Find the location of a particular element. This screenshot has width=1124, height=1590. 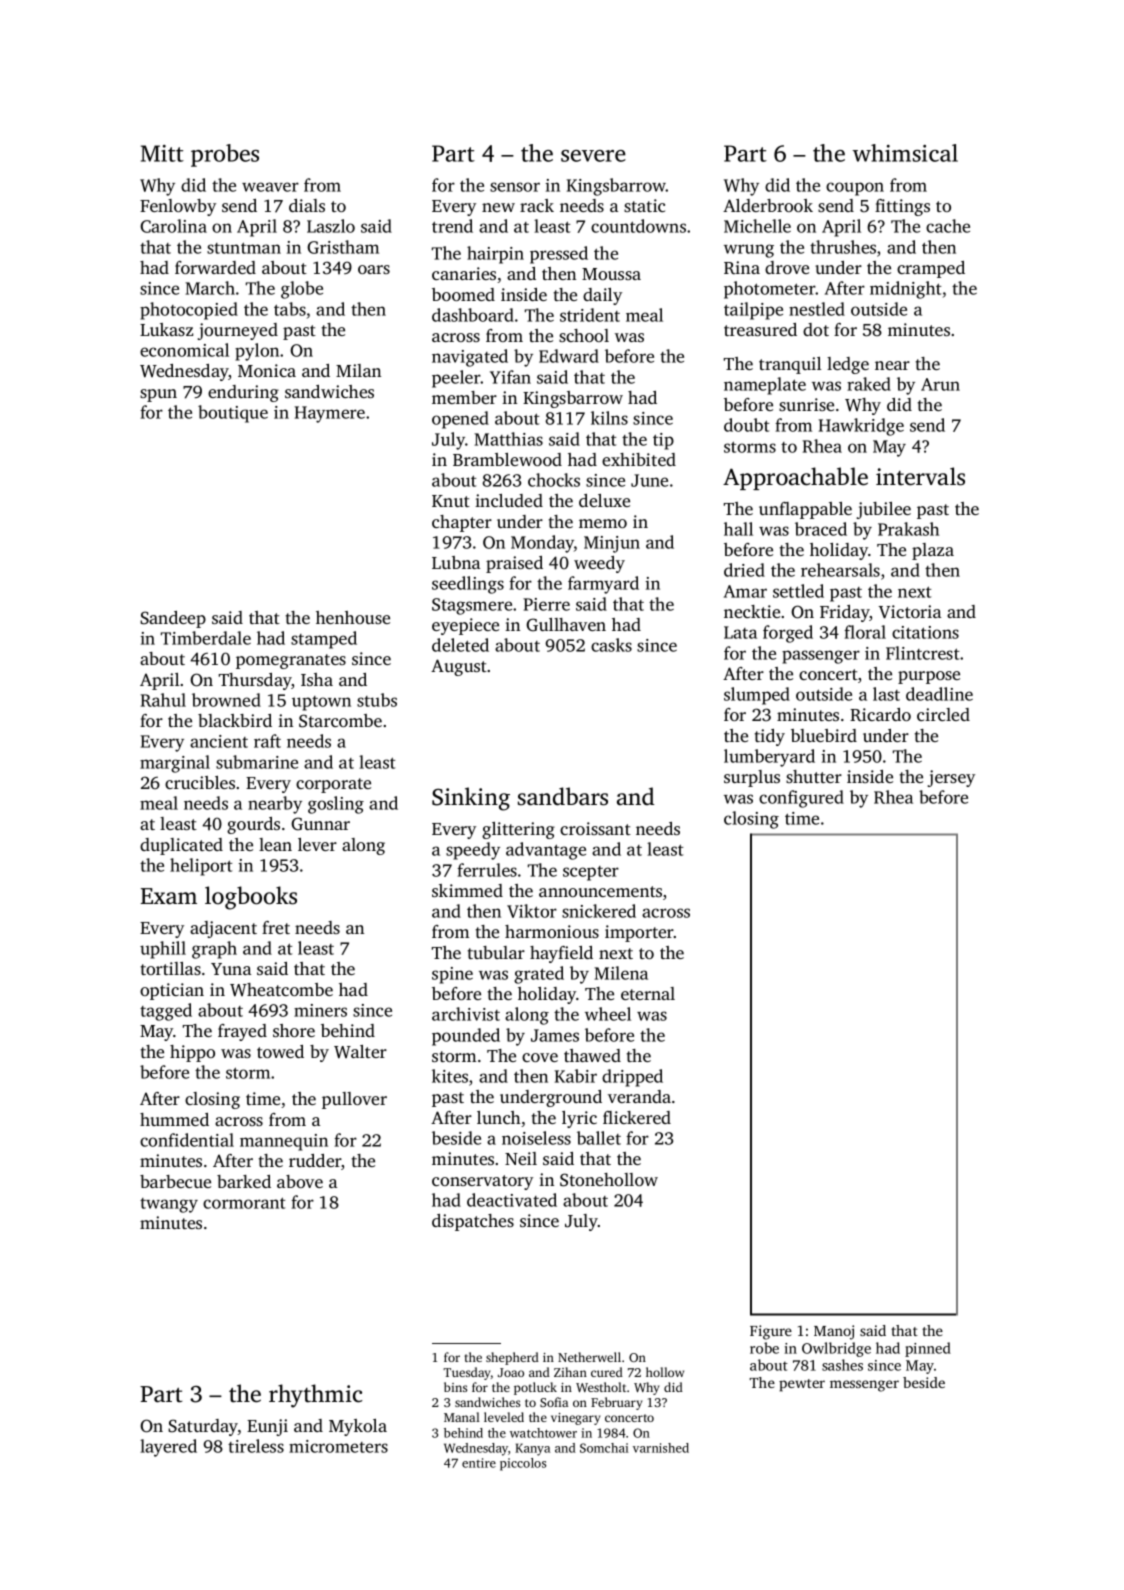

Manoj is located at coordinates (834, 1332).
